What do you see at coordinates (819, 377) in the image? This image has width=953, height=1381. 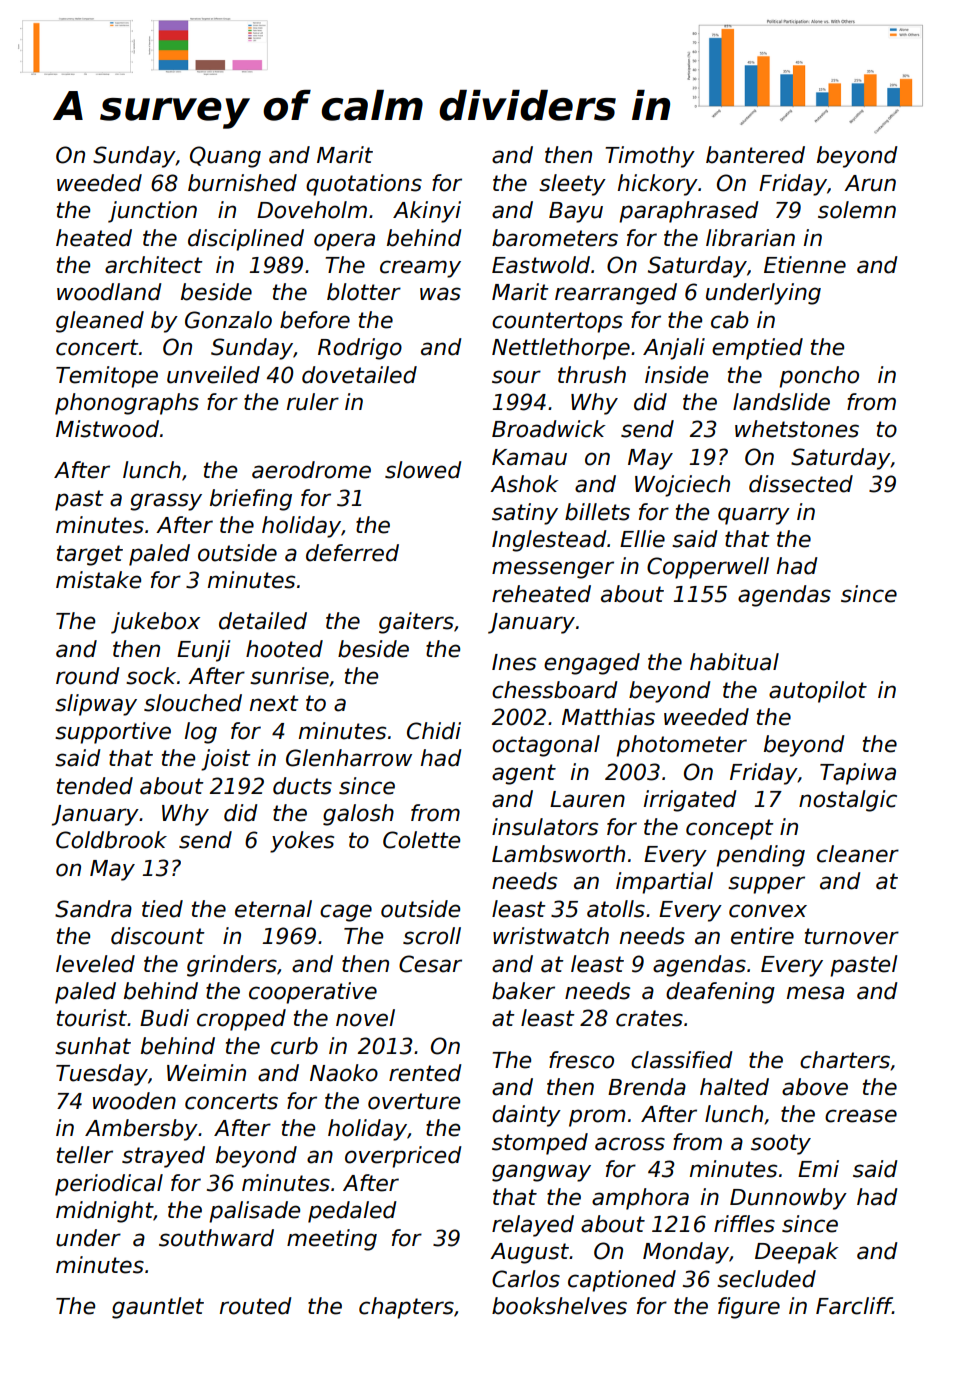 I see `poncho` at bounding box center [819, 377].
